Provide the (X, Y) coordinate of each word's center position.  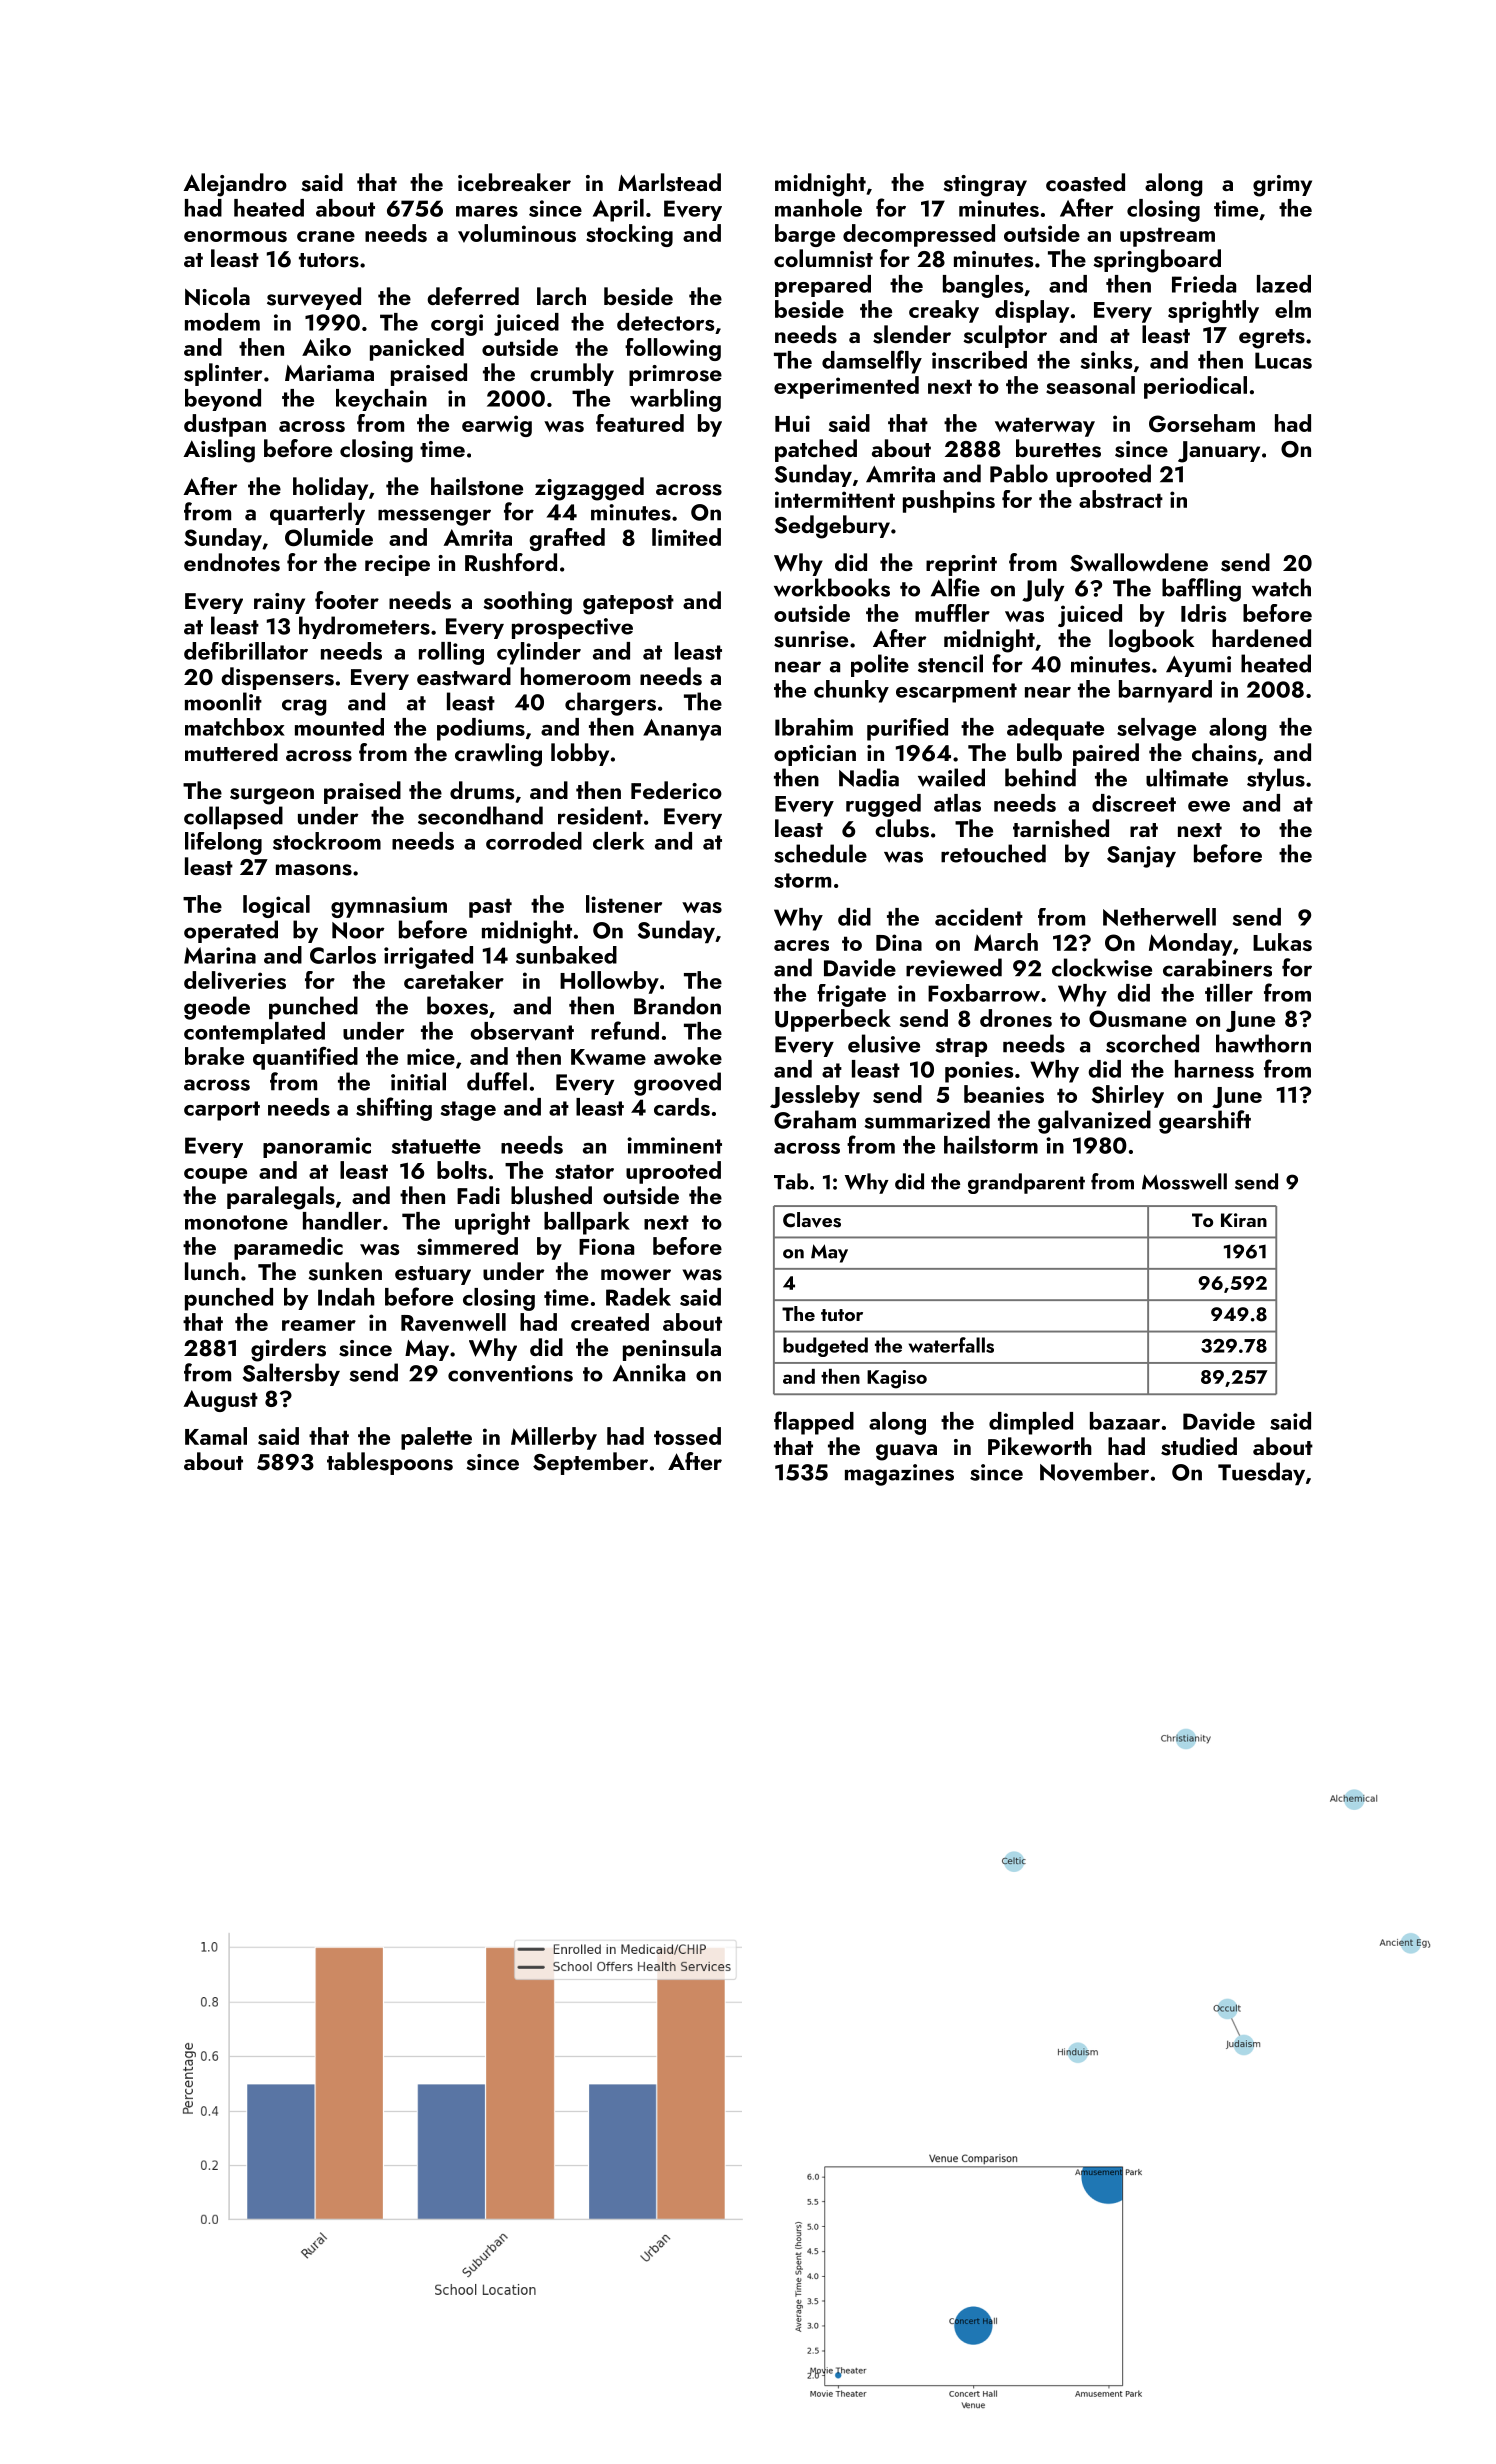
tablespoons (390, 1463)
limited (686, 537)
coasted (1085, 182)
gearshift (1205, 1122)
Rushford (511, 562)
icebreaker (514, 182)
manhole (818, 208)
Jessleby (815, 1096)
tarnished (1061, 828)
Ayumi (1198, 666)
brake (214, 1056)
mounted (339, 727)
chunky (851, 691)
